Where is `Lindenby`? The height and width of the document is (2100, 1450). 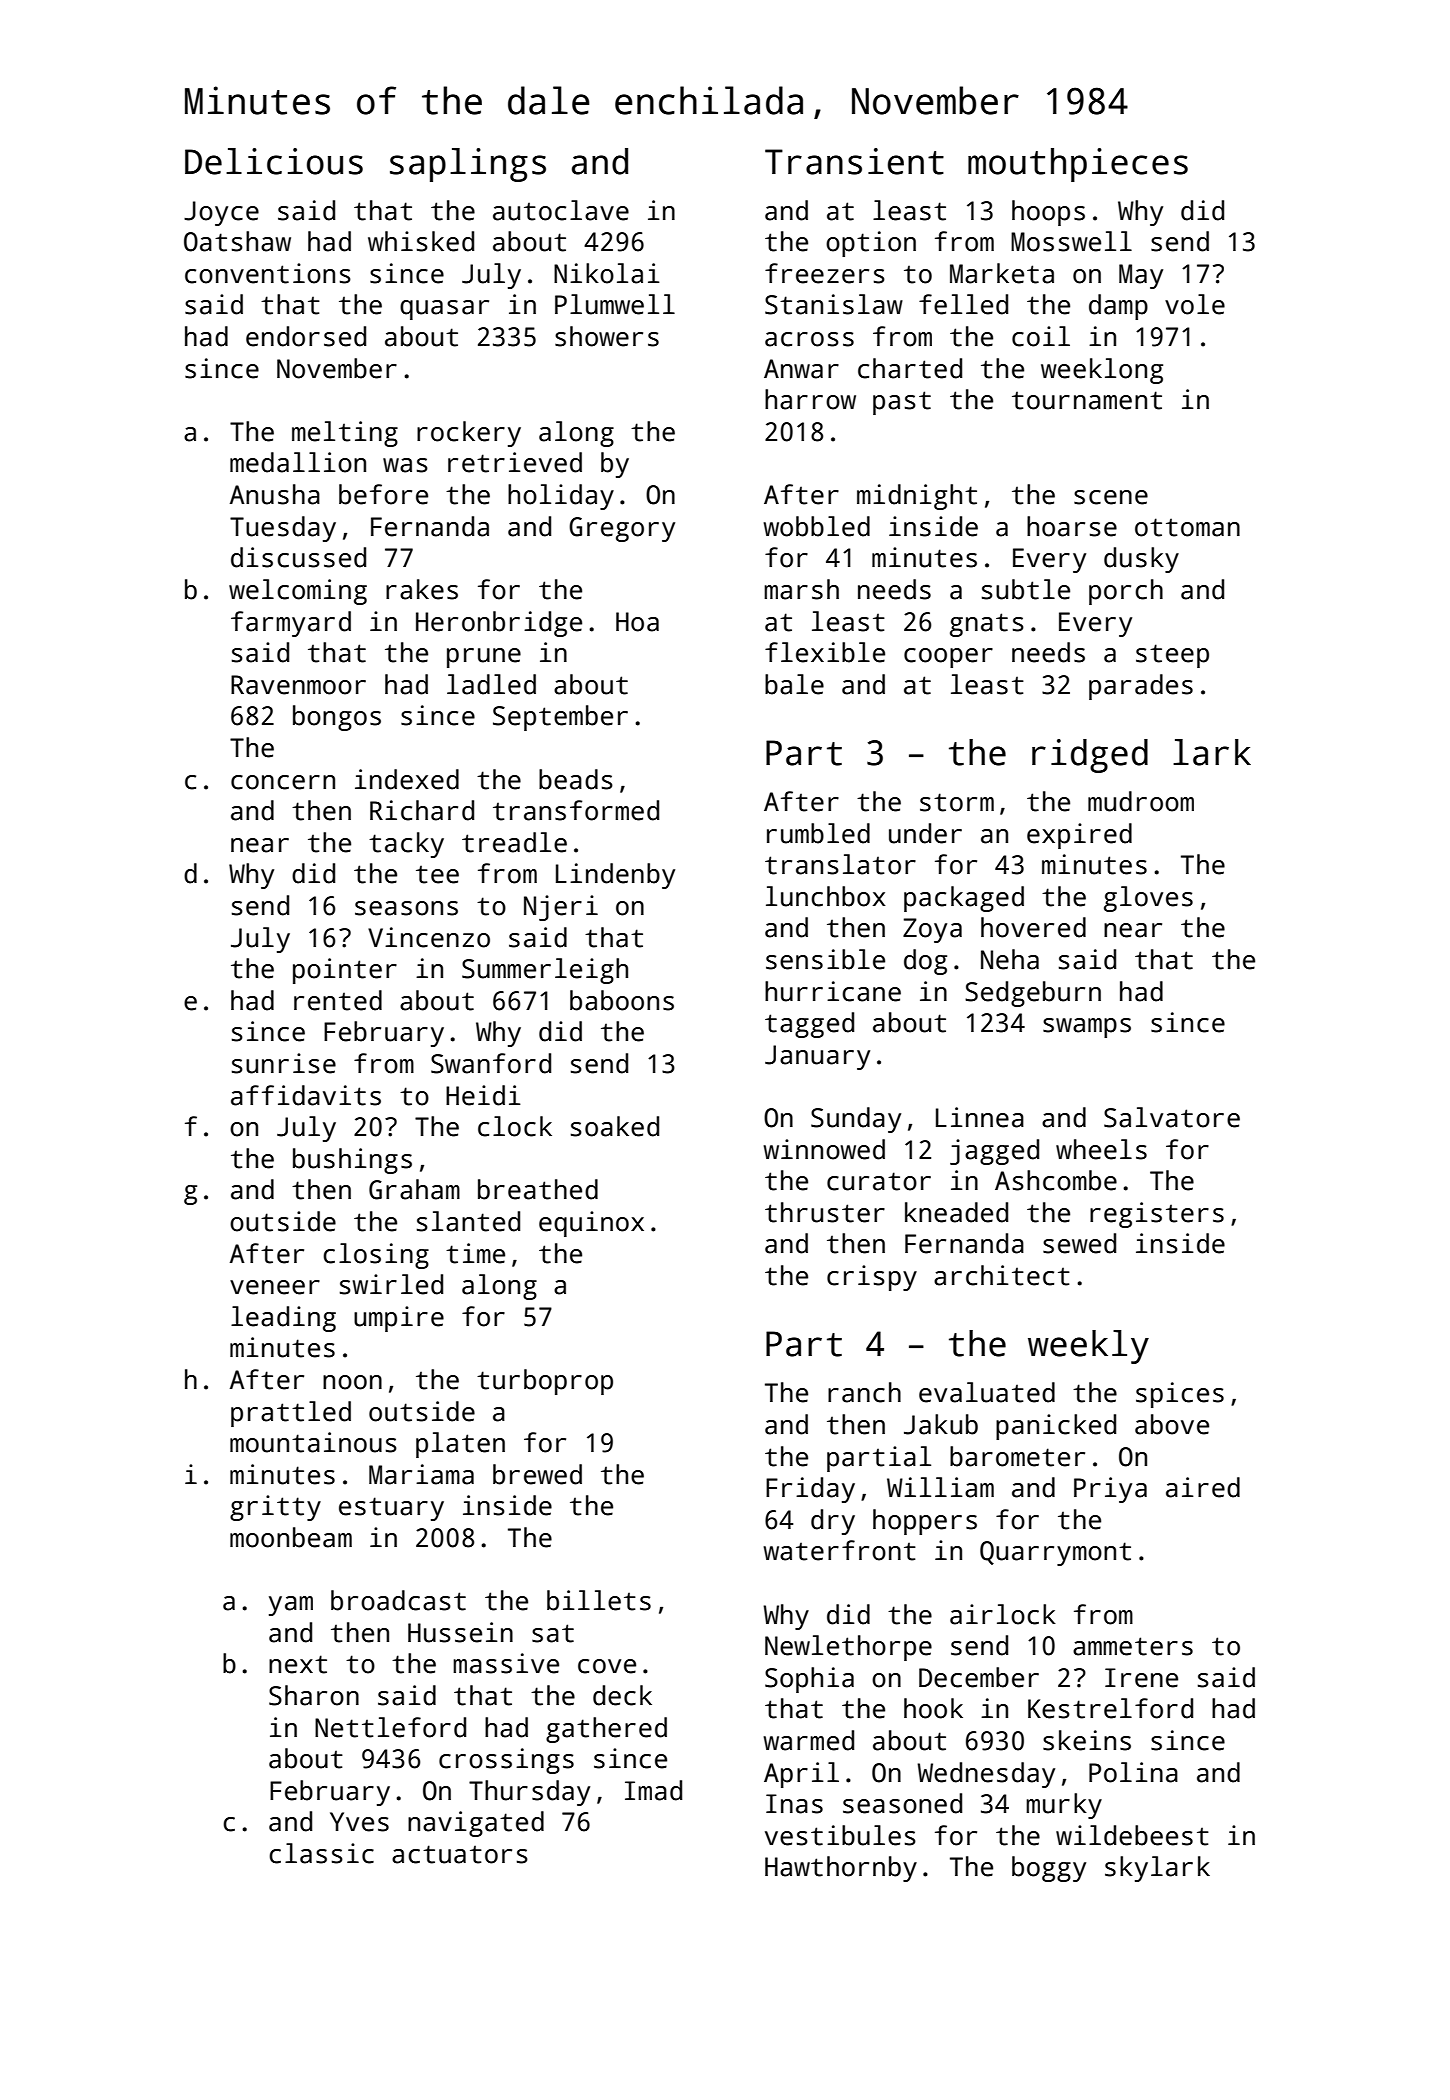 Lindenby is located at coordinates (615, 876).
